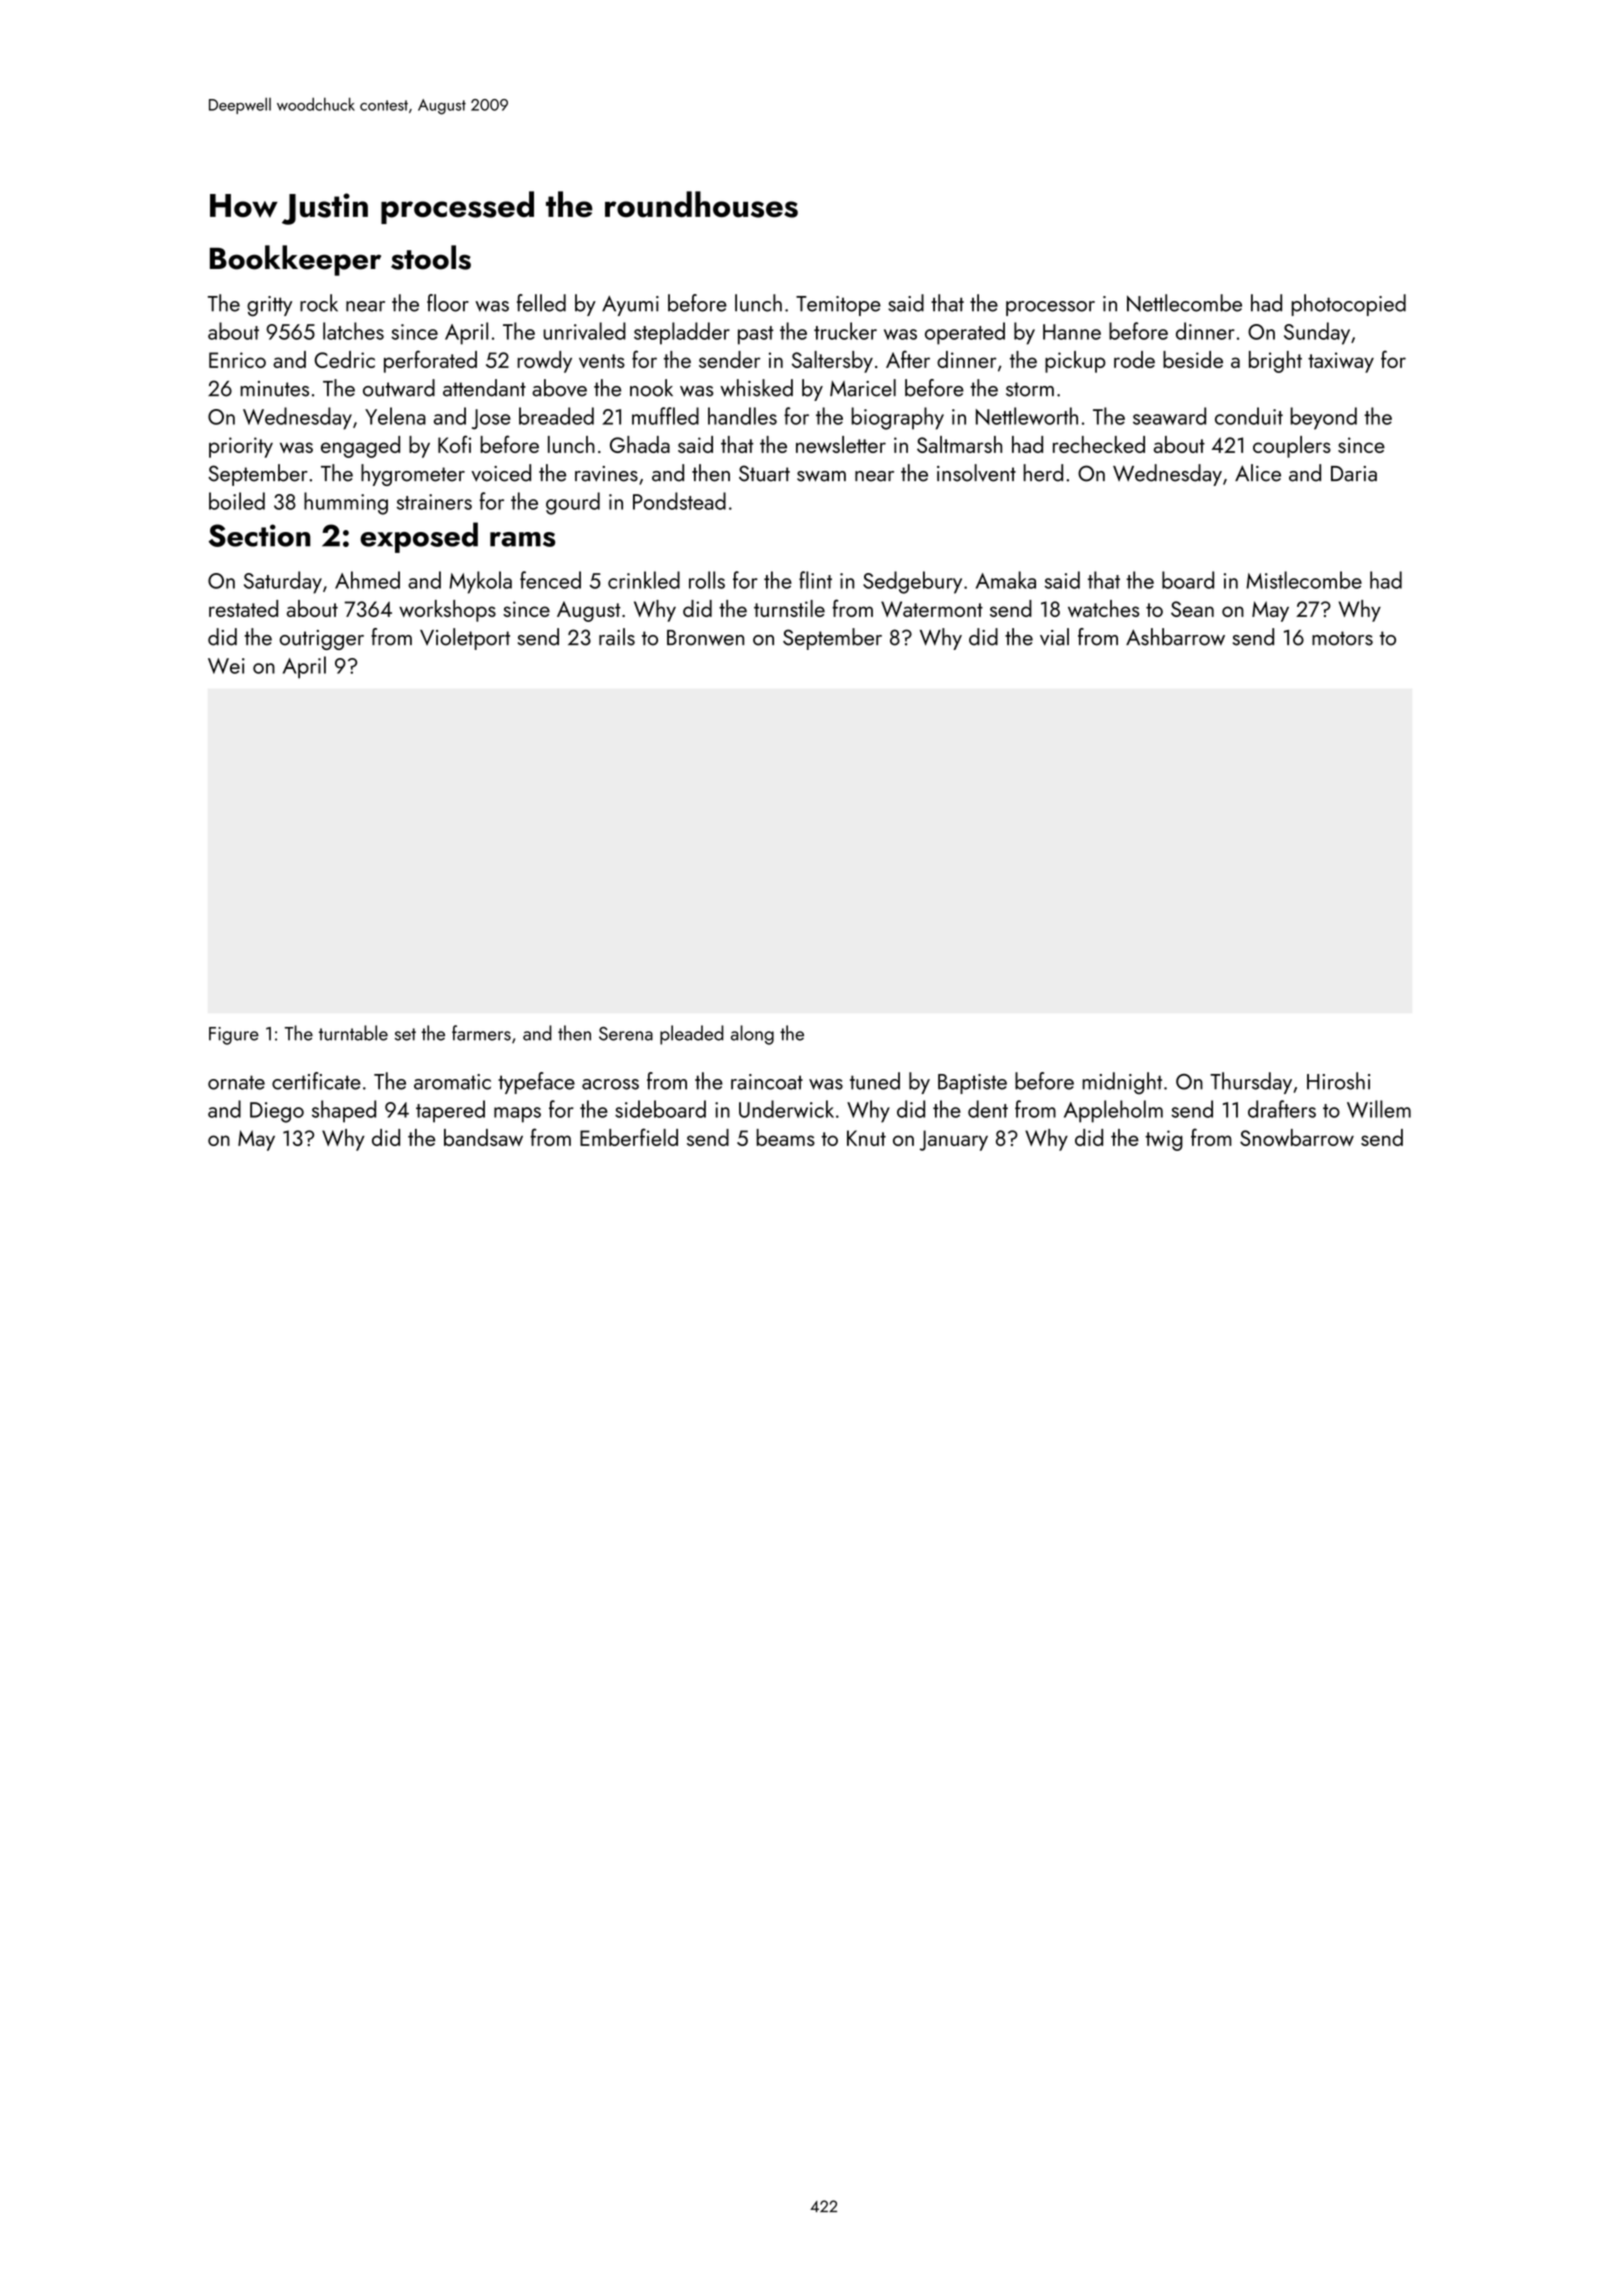  Describe the element at coordinates (617, 637) in the page. I see `rails` at that location.
